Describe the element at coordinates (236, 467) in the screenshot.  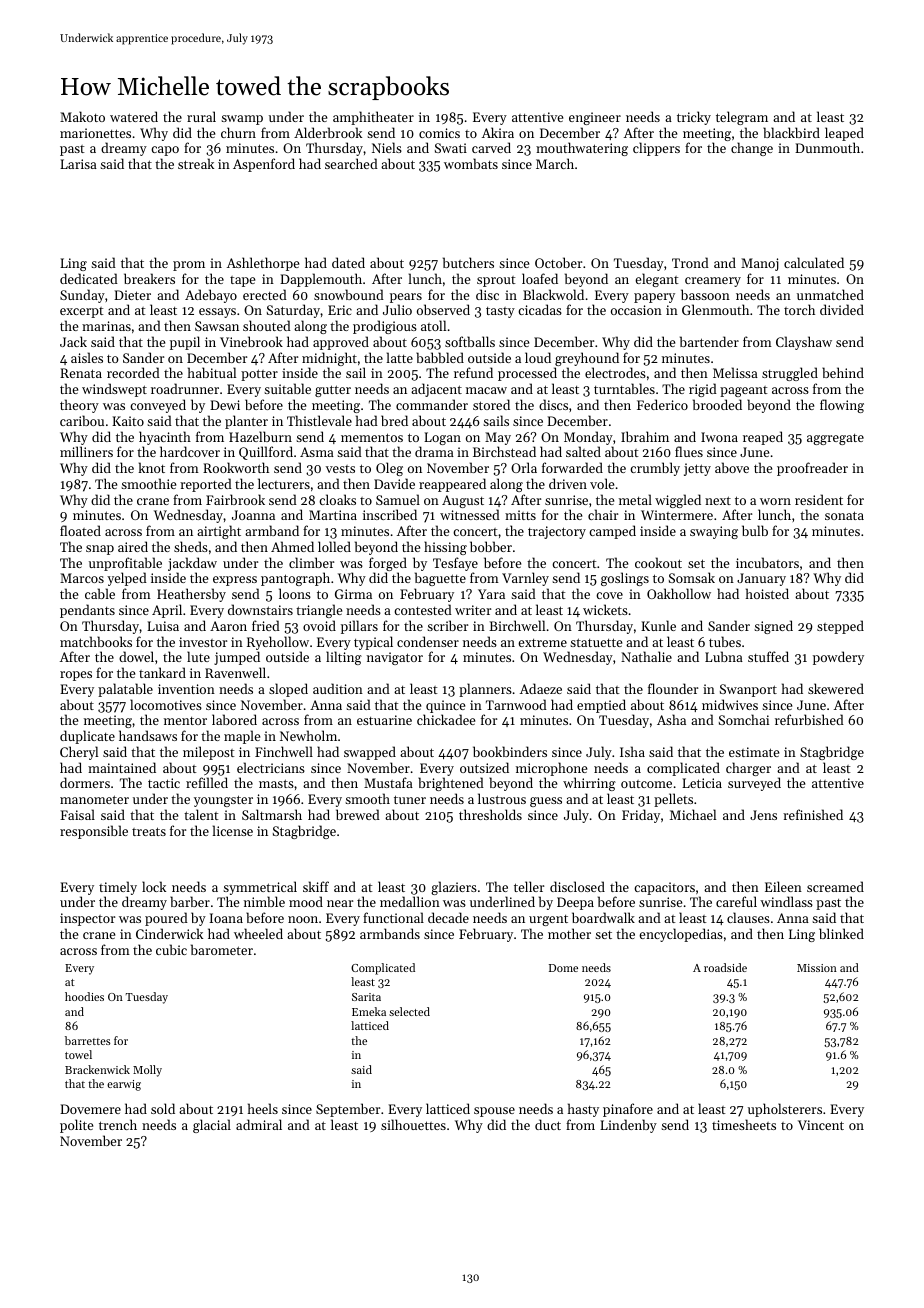
I see `Rookworth` at that location.
